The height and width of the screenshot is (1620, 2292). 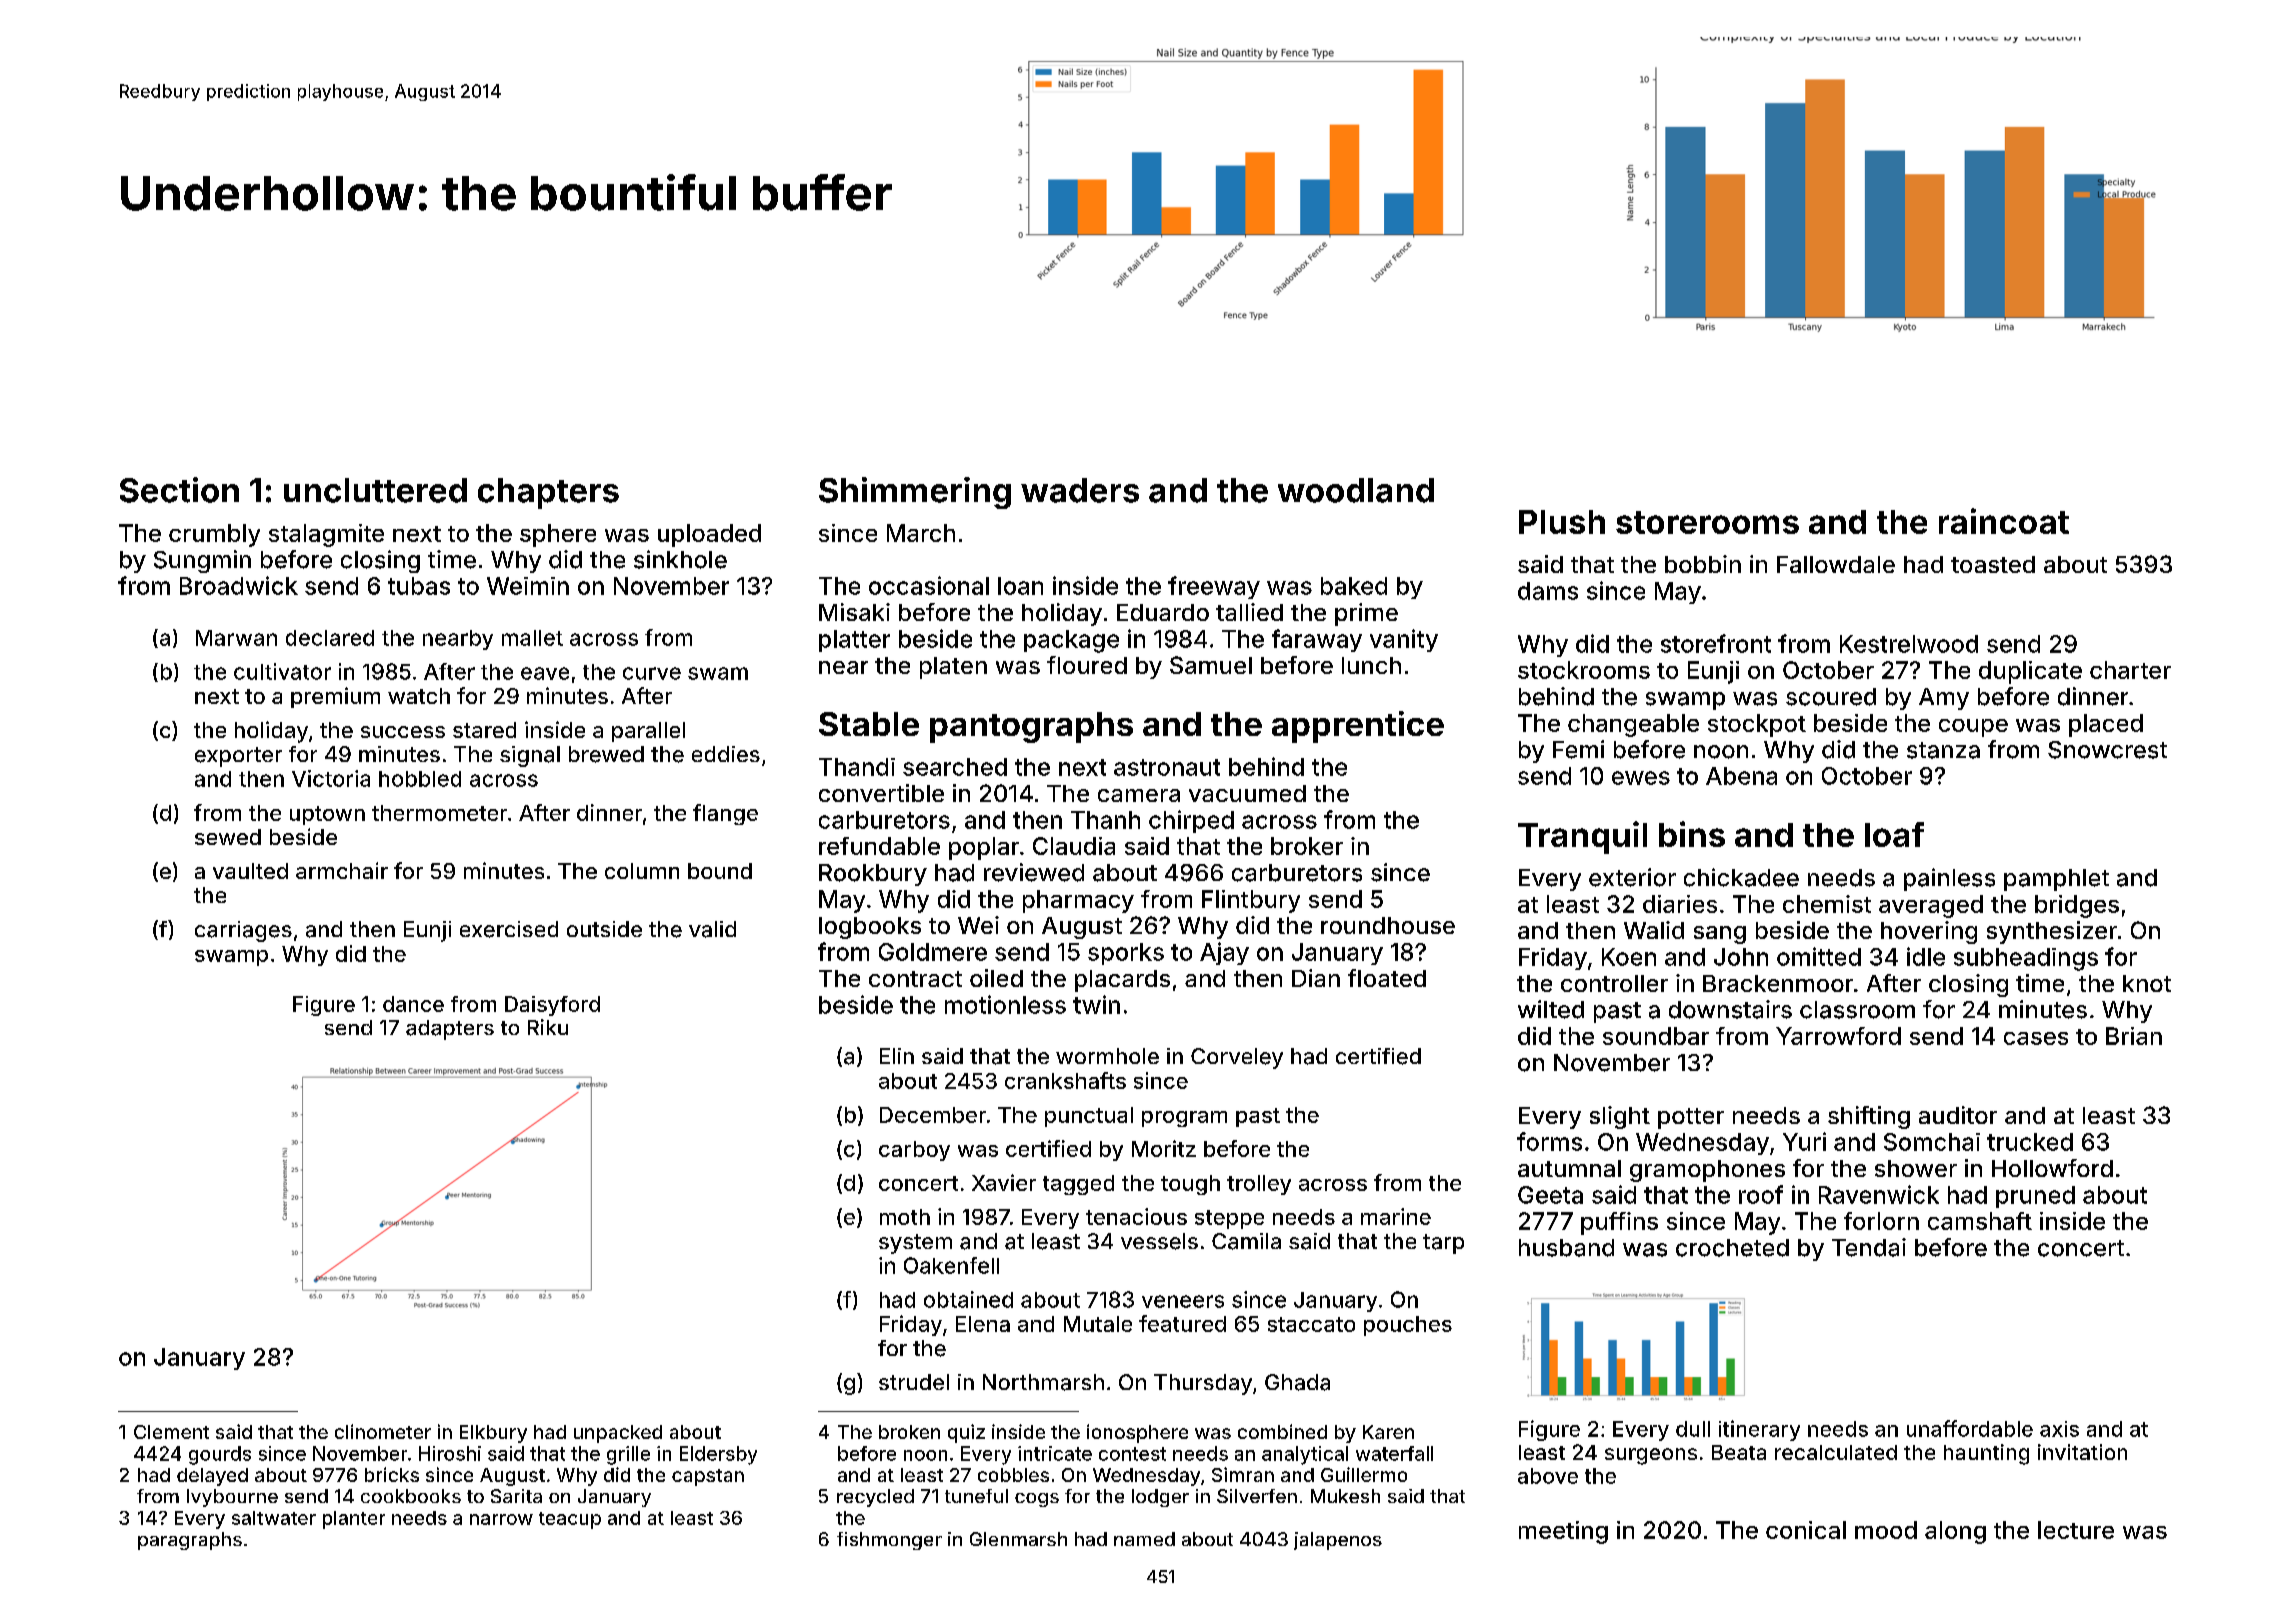 I want to click on Section, so click(x=179, y=490).
